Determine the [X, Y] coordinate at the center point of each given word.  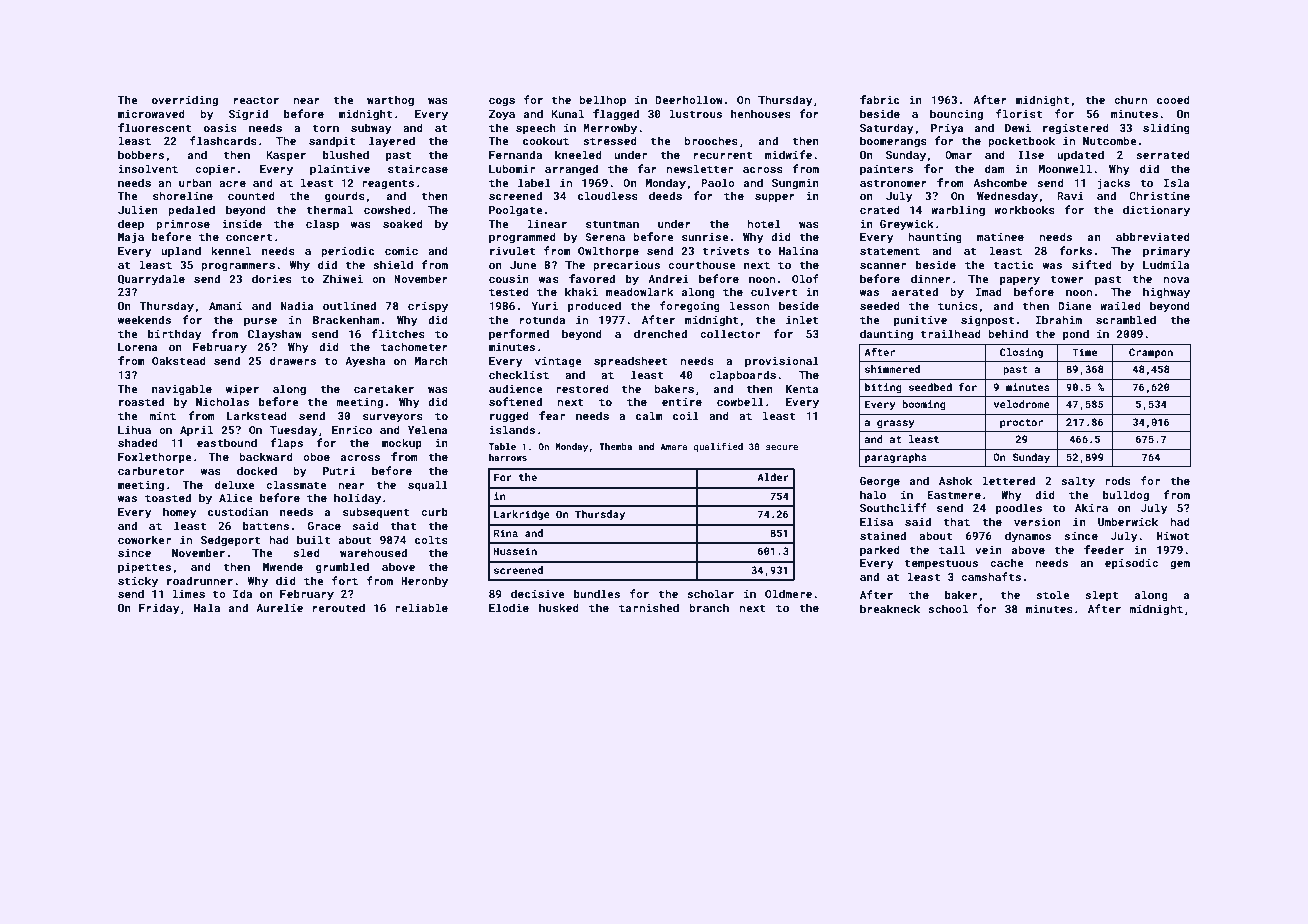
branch [709, 607]
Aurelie [279, 607]
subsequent [376, 513]
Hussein [515, 551]
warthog [390, 101]
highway [1166, 293]
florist [1019, 113]
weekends [144, 319]
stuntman [612, 224]
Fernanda [515, 154]
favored [592, 278]
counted [251, 195]
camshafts [991, 576]
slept [1101, 596]
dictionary [1156, 211]
